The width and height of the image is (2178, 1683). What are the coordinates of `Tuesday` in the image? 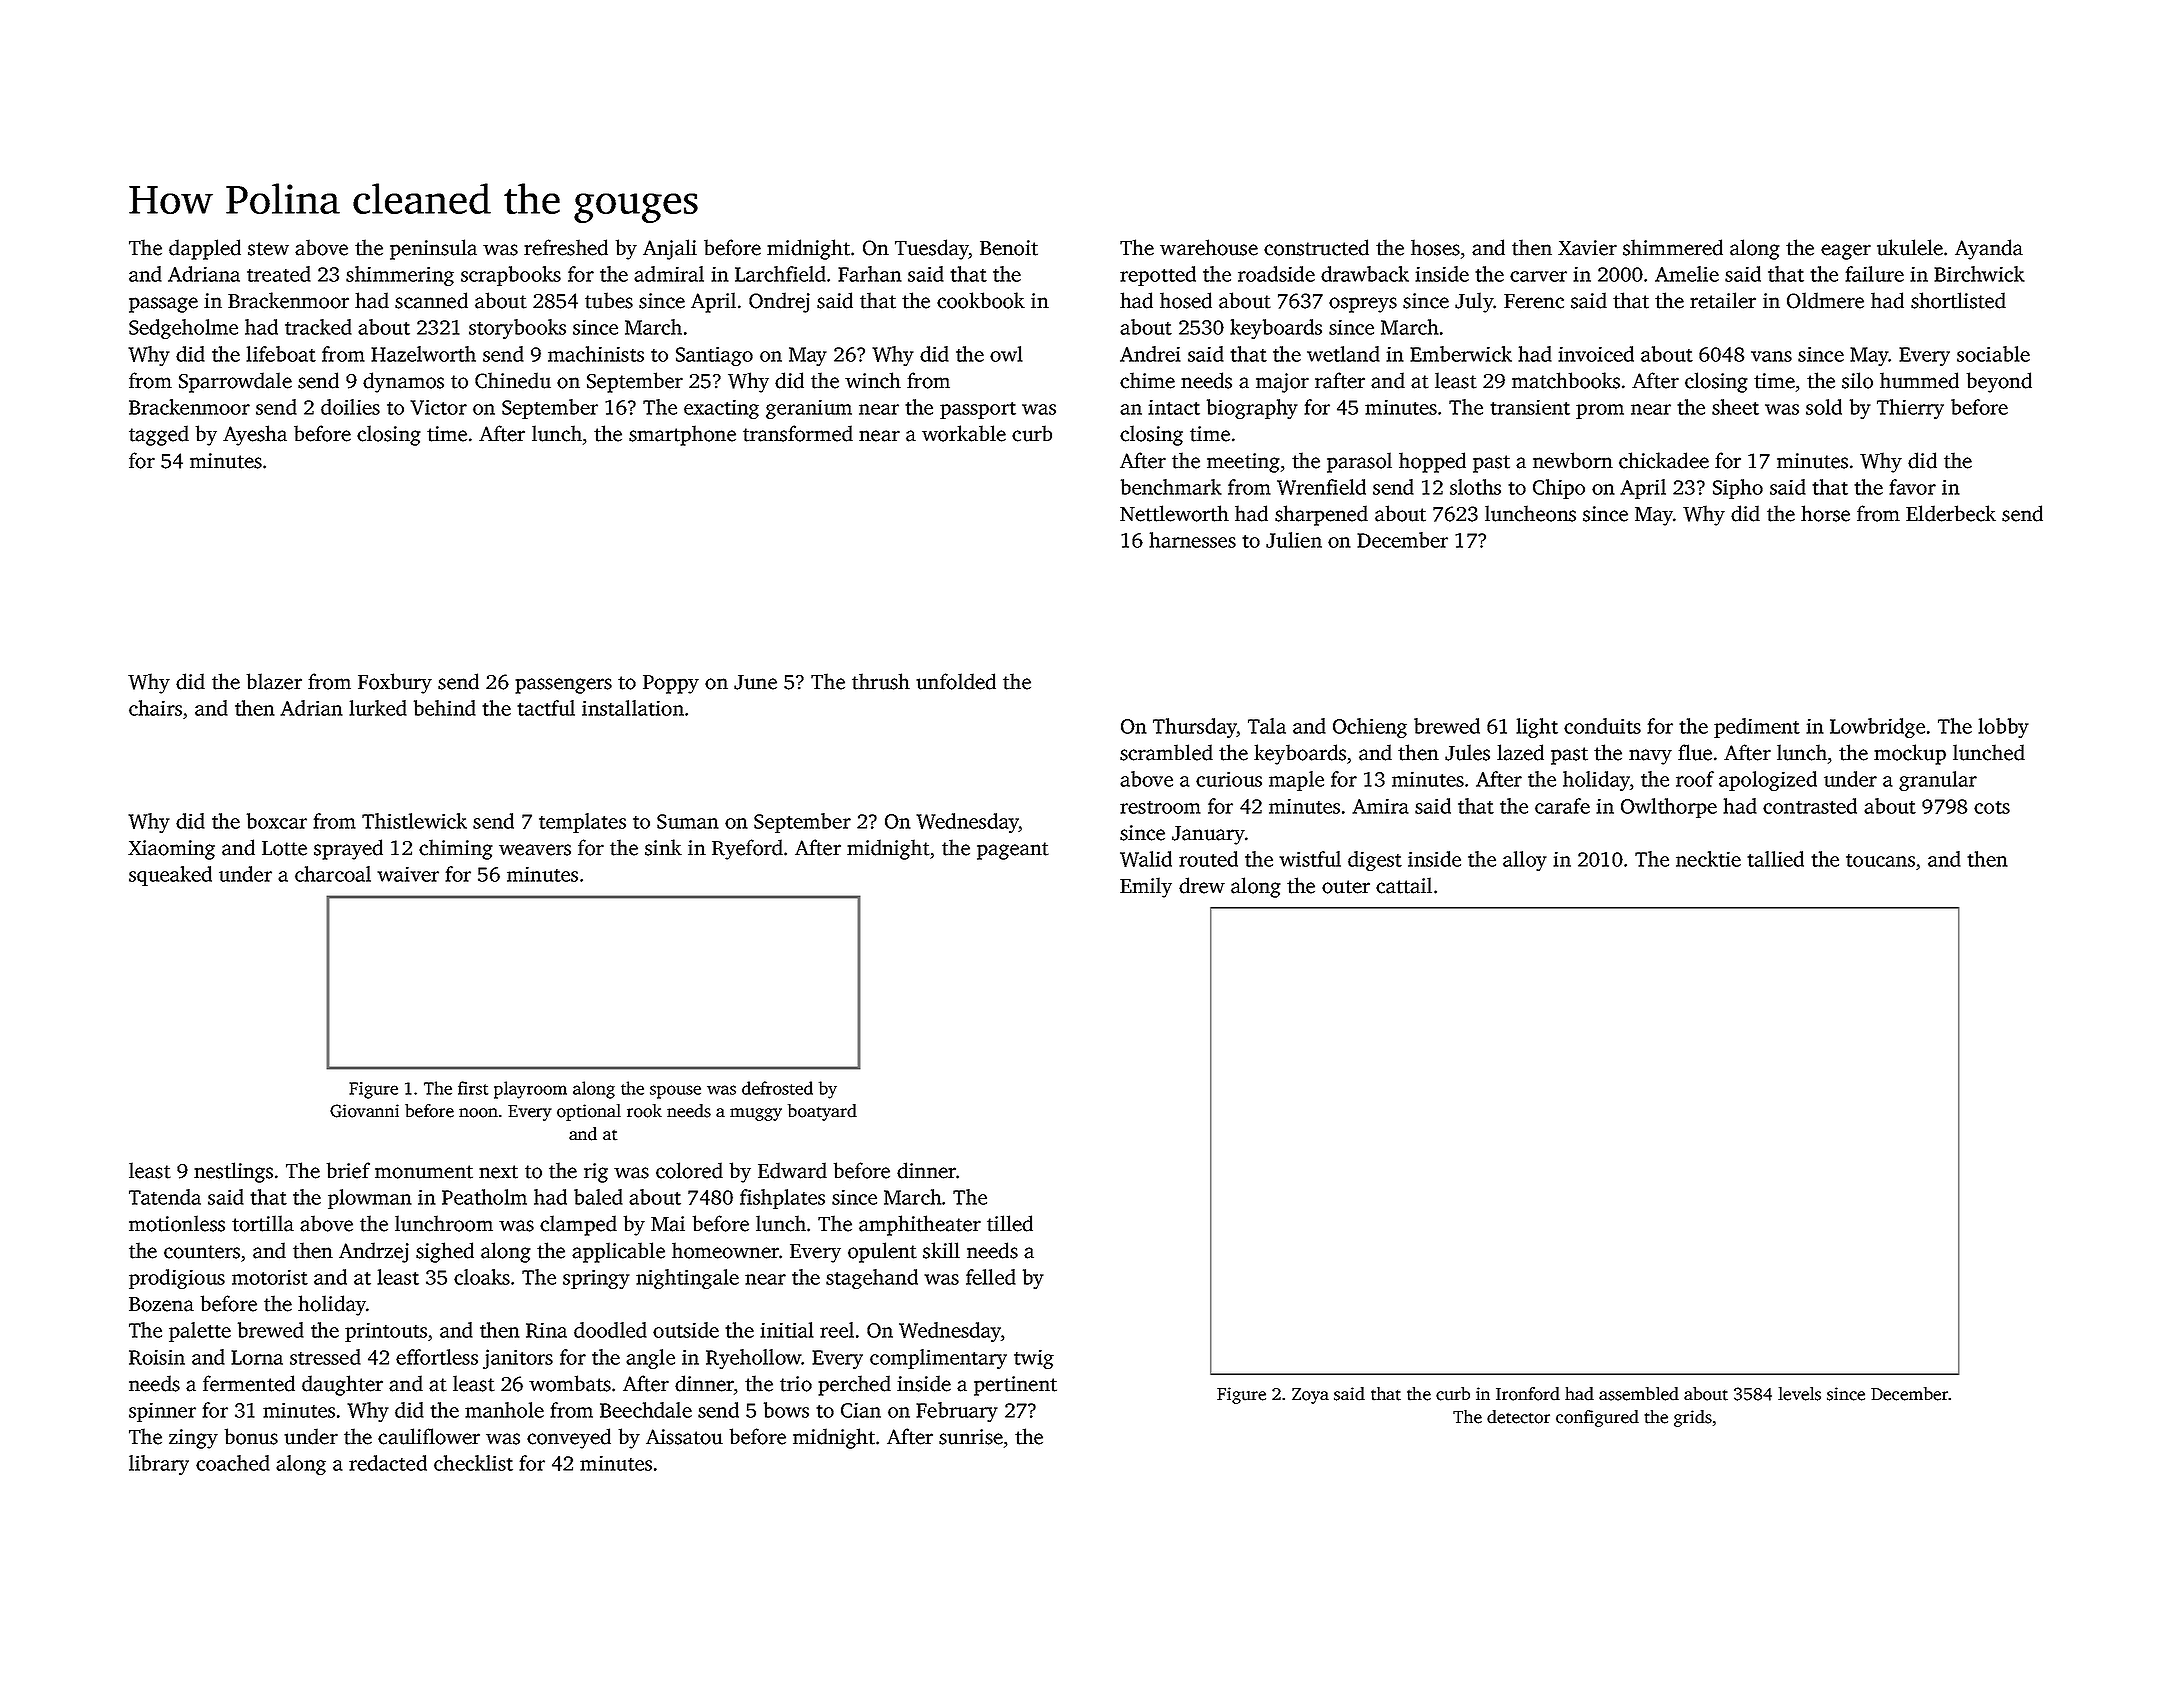 It's located at (932, 249).
